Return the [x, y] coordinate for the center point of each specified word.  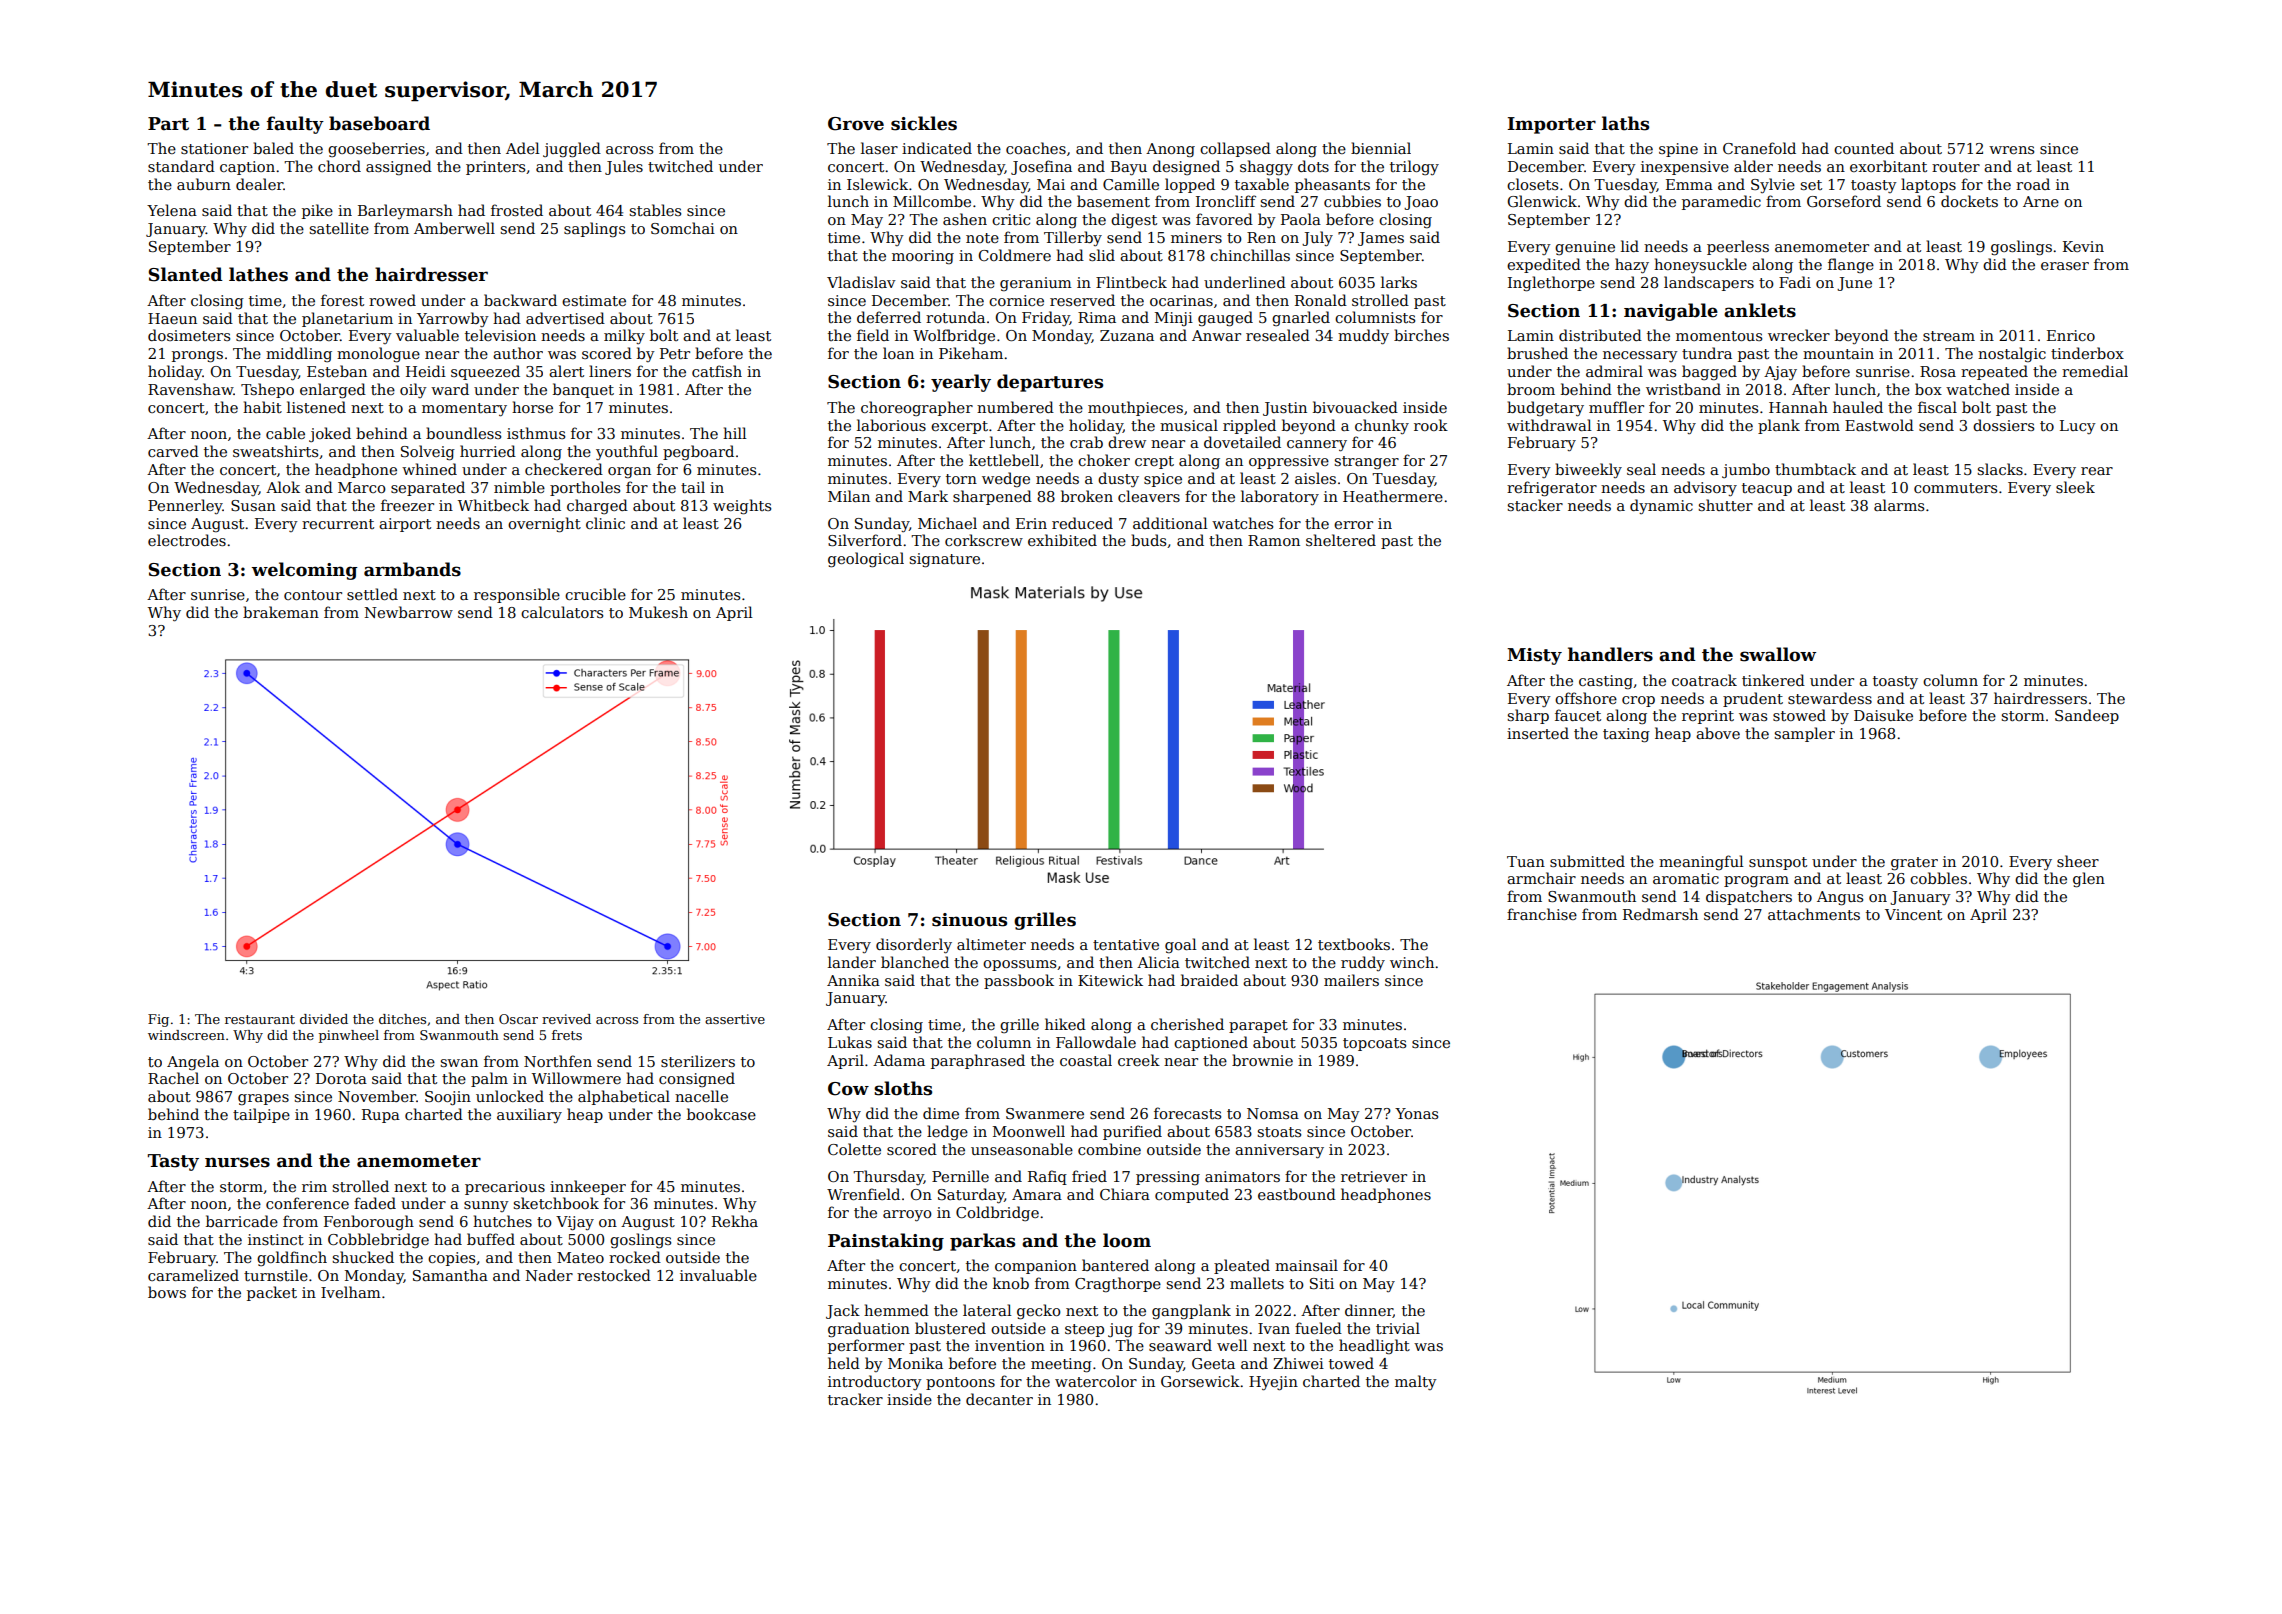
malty [1416, 1382]
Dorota [341, 1078]
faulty [295, 125]
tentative [1126, 944]
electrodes [187, 540]
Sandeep [2087, 716]
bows [167, 1292]
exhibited [1062, 540]
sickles [924, 123]
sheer [2078, 861]
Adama [899, 1060]
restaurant [260, 1019]
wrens [2011, 150]
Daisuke [1883, 715]
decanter [999, 1399]
